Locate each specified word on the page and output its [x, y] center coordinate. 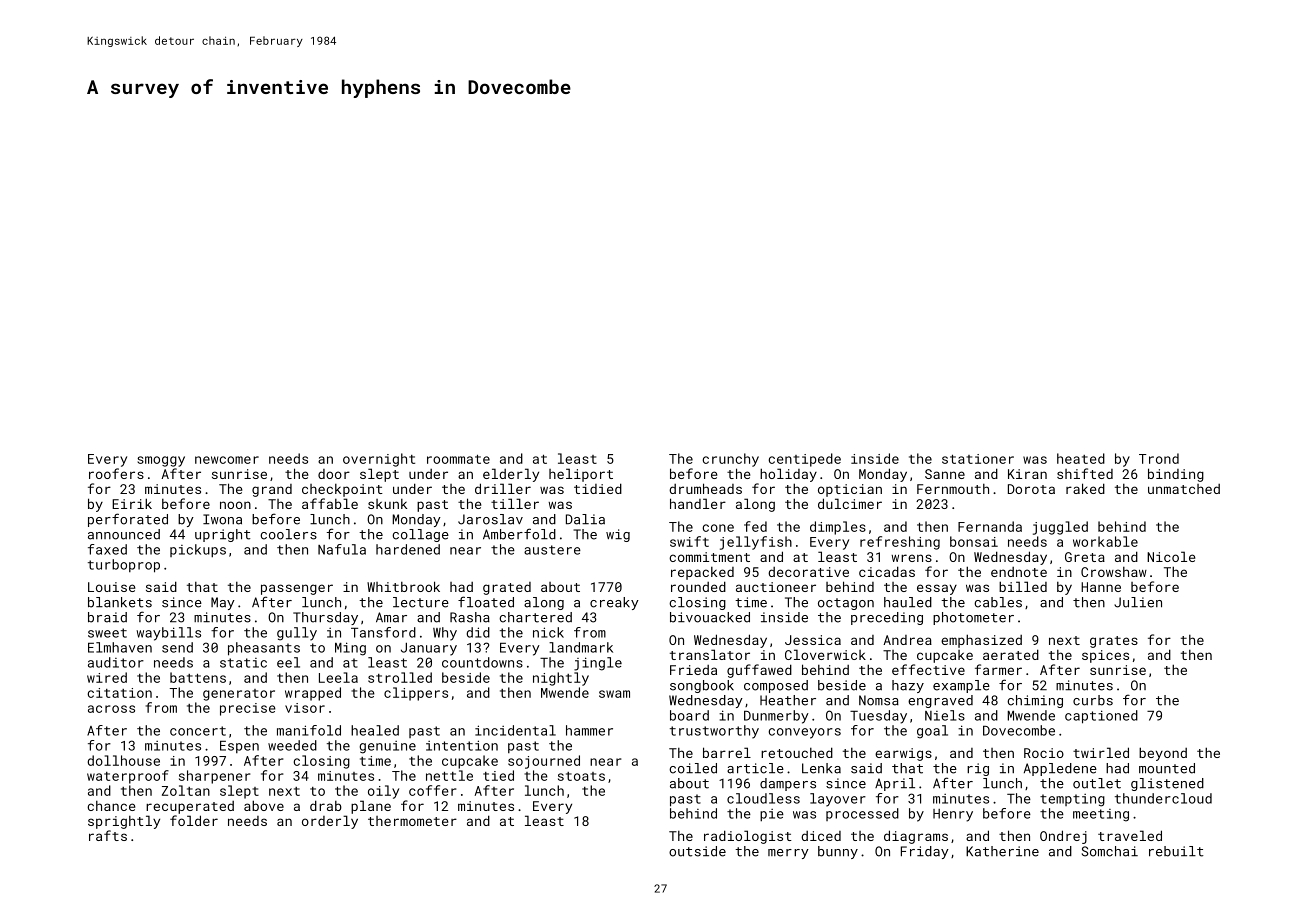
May [223, 603]
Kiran [1027, 474]
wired [107, 677]
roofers [116, 473]
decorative [808, 572]
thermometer [412, 821]
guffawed [759, 671]
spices [1105, 656]
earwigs [903, 754]
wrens [911, 558]
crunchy [730, 460]
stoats [581, 776]
